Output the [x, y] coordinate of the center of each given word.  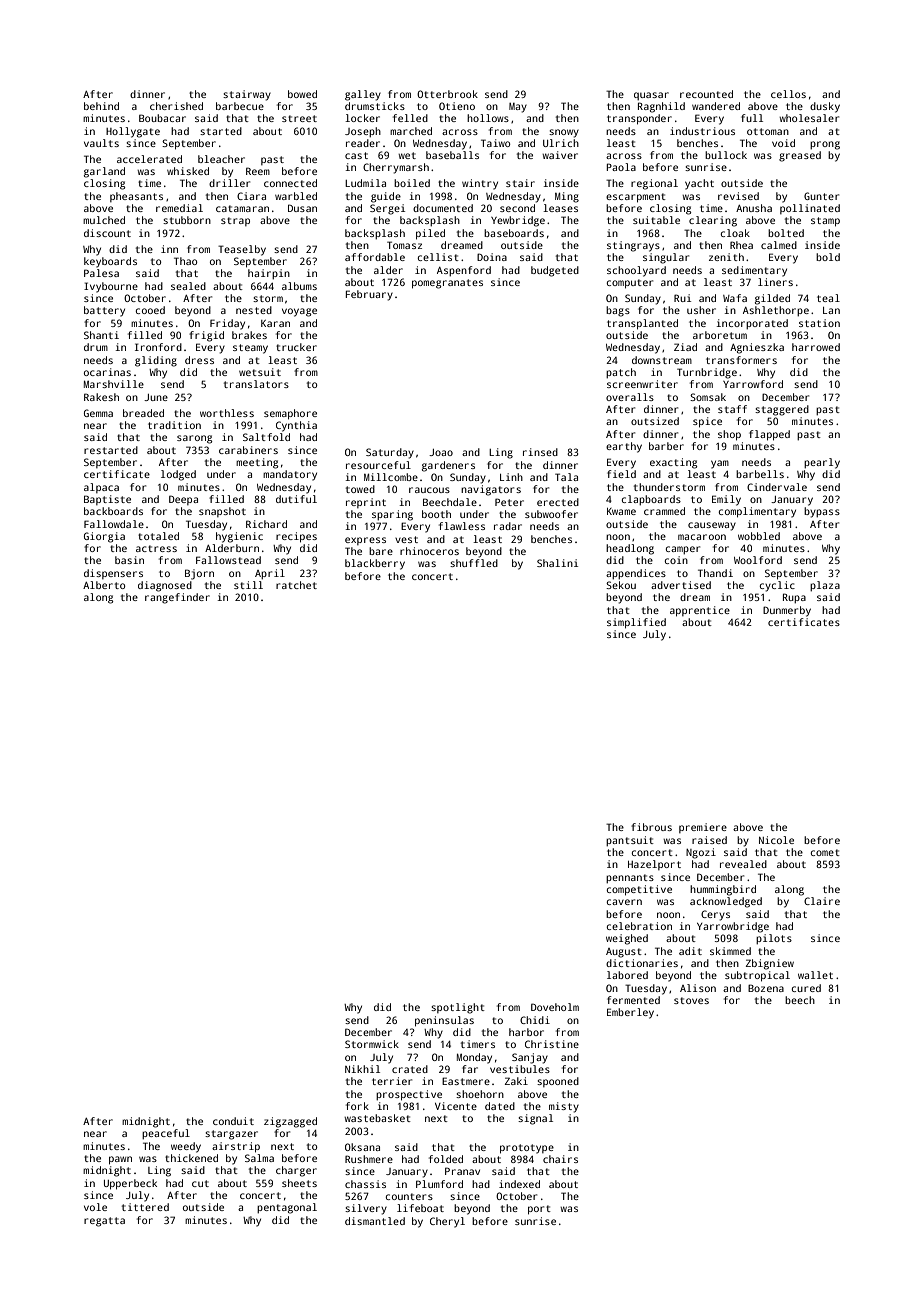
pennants [630, 878]
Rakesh [101, 397]
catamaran [242, 208]
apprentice [700, 611]
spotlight [458, 1008]
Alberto [104, 585]
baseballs [452, 155]
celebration [639, 926]
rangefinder [177, 598]
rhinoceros [429, 551]
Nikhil [362, 1069]
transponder [639, 119]
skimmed [730, 951]
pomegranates [447, 284]
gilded [772, 299]
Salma [259, 1158]
